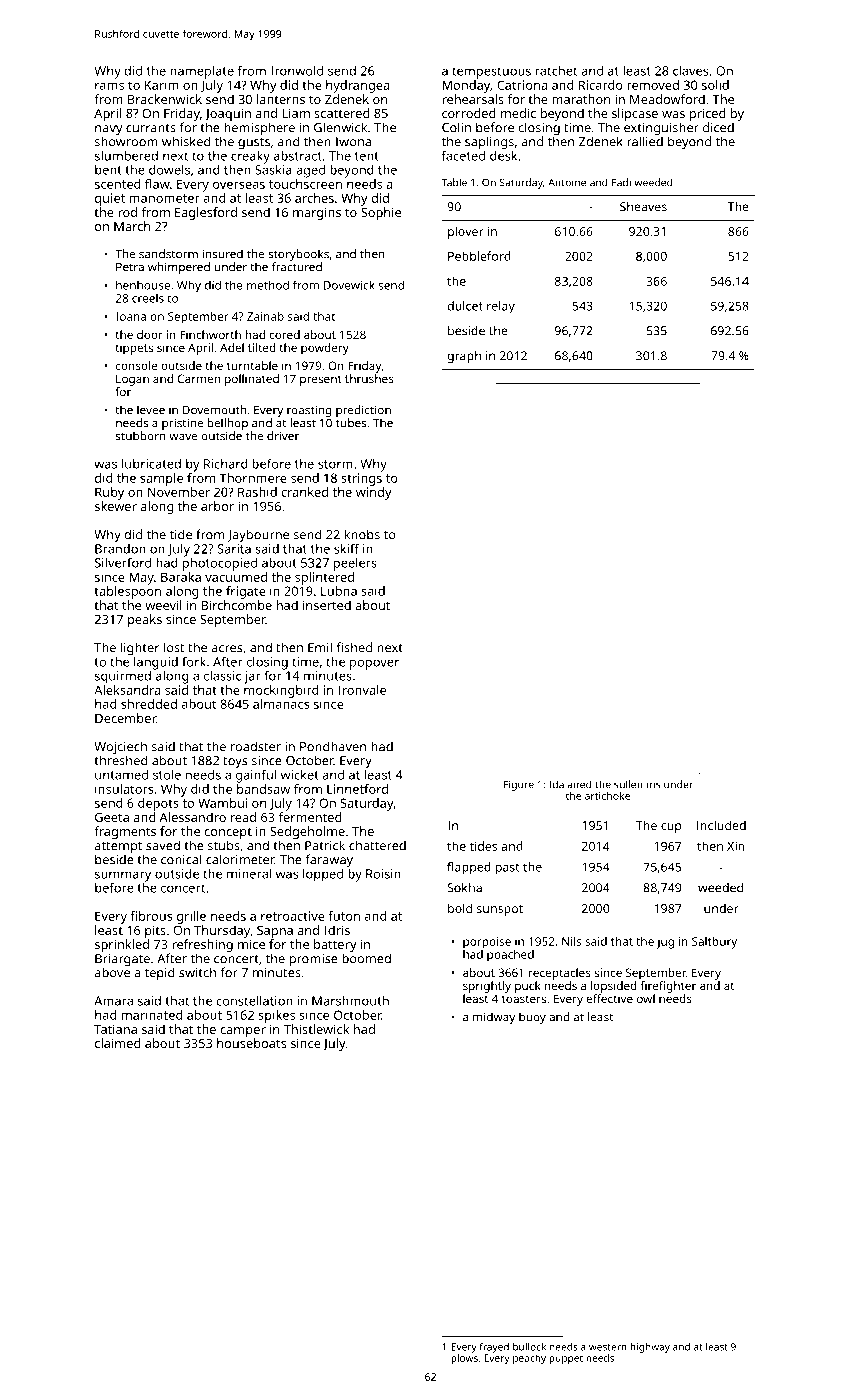 The width and height of the page is (849, 1400). What do you see at coordinates (118, 1043) in the page?
I see `claimed` at bounding box center [118, 1043].
